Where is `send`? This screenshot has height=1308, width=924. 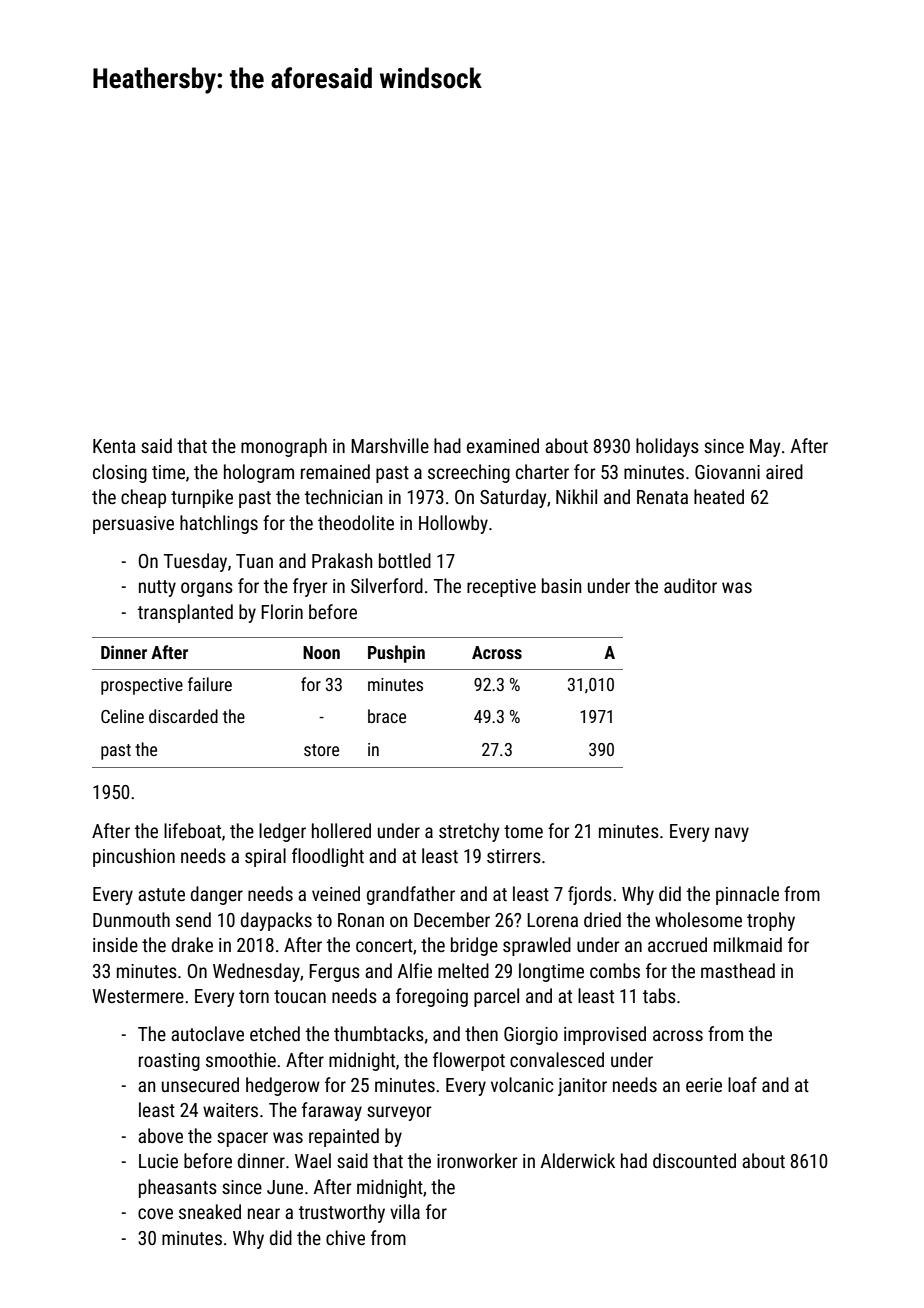
send is located at coordinates (193, 919).
